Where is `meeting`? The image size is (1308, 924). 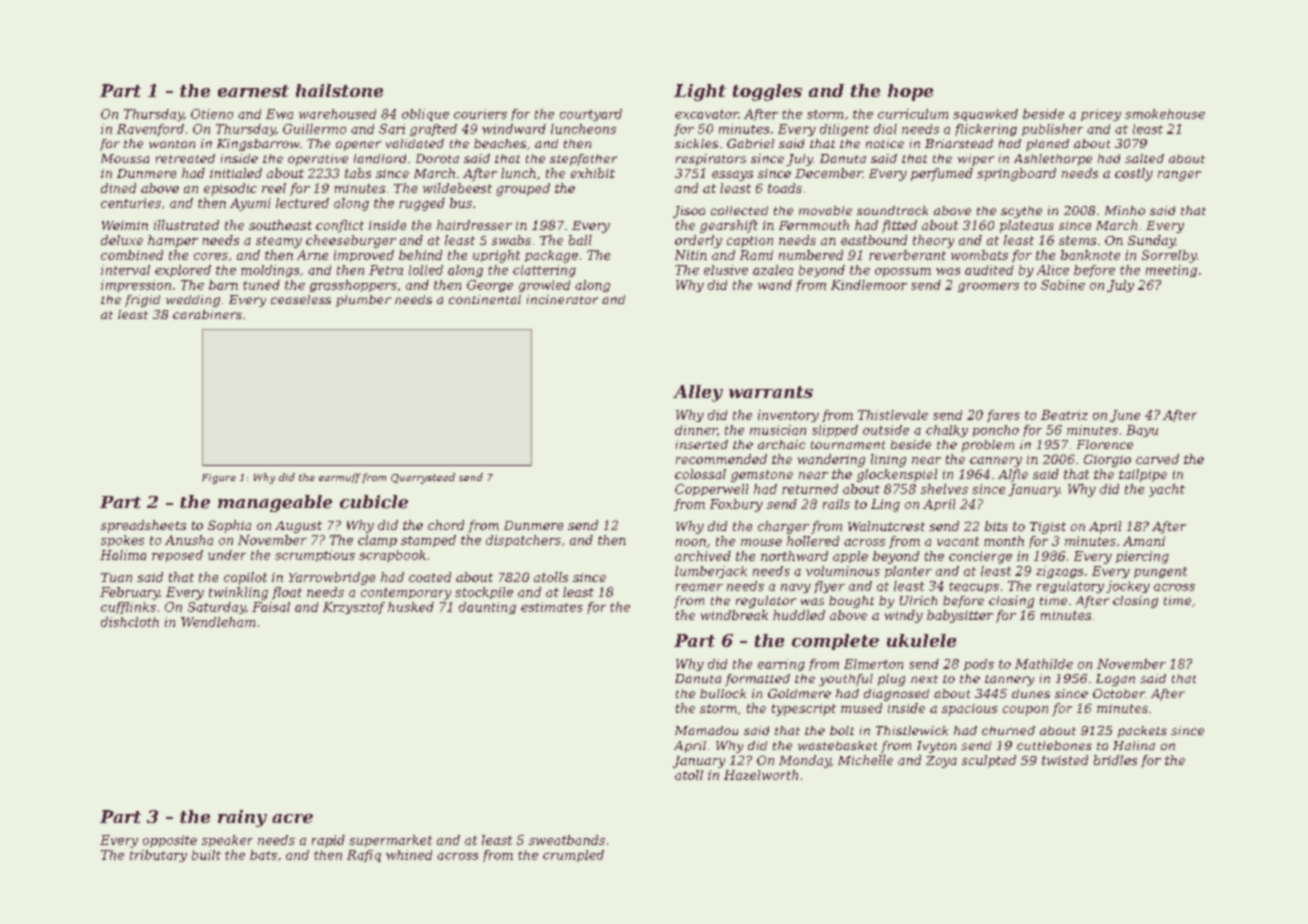 meeting is located at coordinates (1171, 271).
